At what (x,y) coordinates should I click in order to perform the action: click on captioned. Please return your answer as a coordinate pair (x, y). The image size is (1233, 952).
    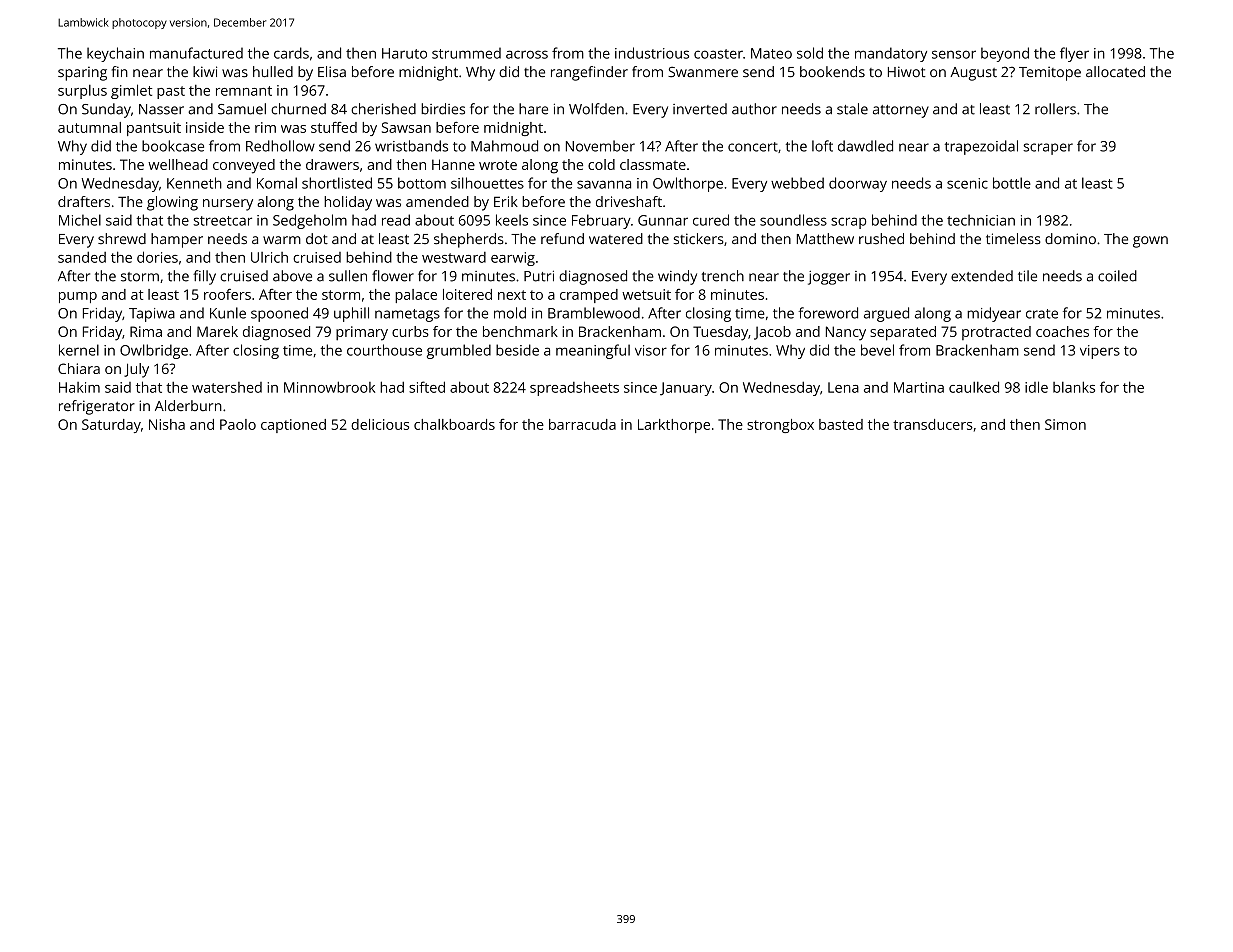
    Looking at the image, I should click on (293, 426).
